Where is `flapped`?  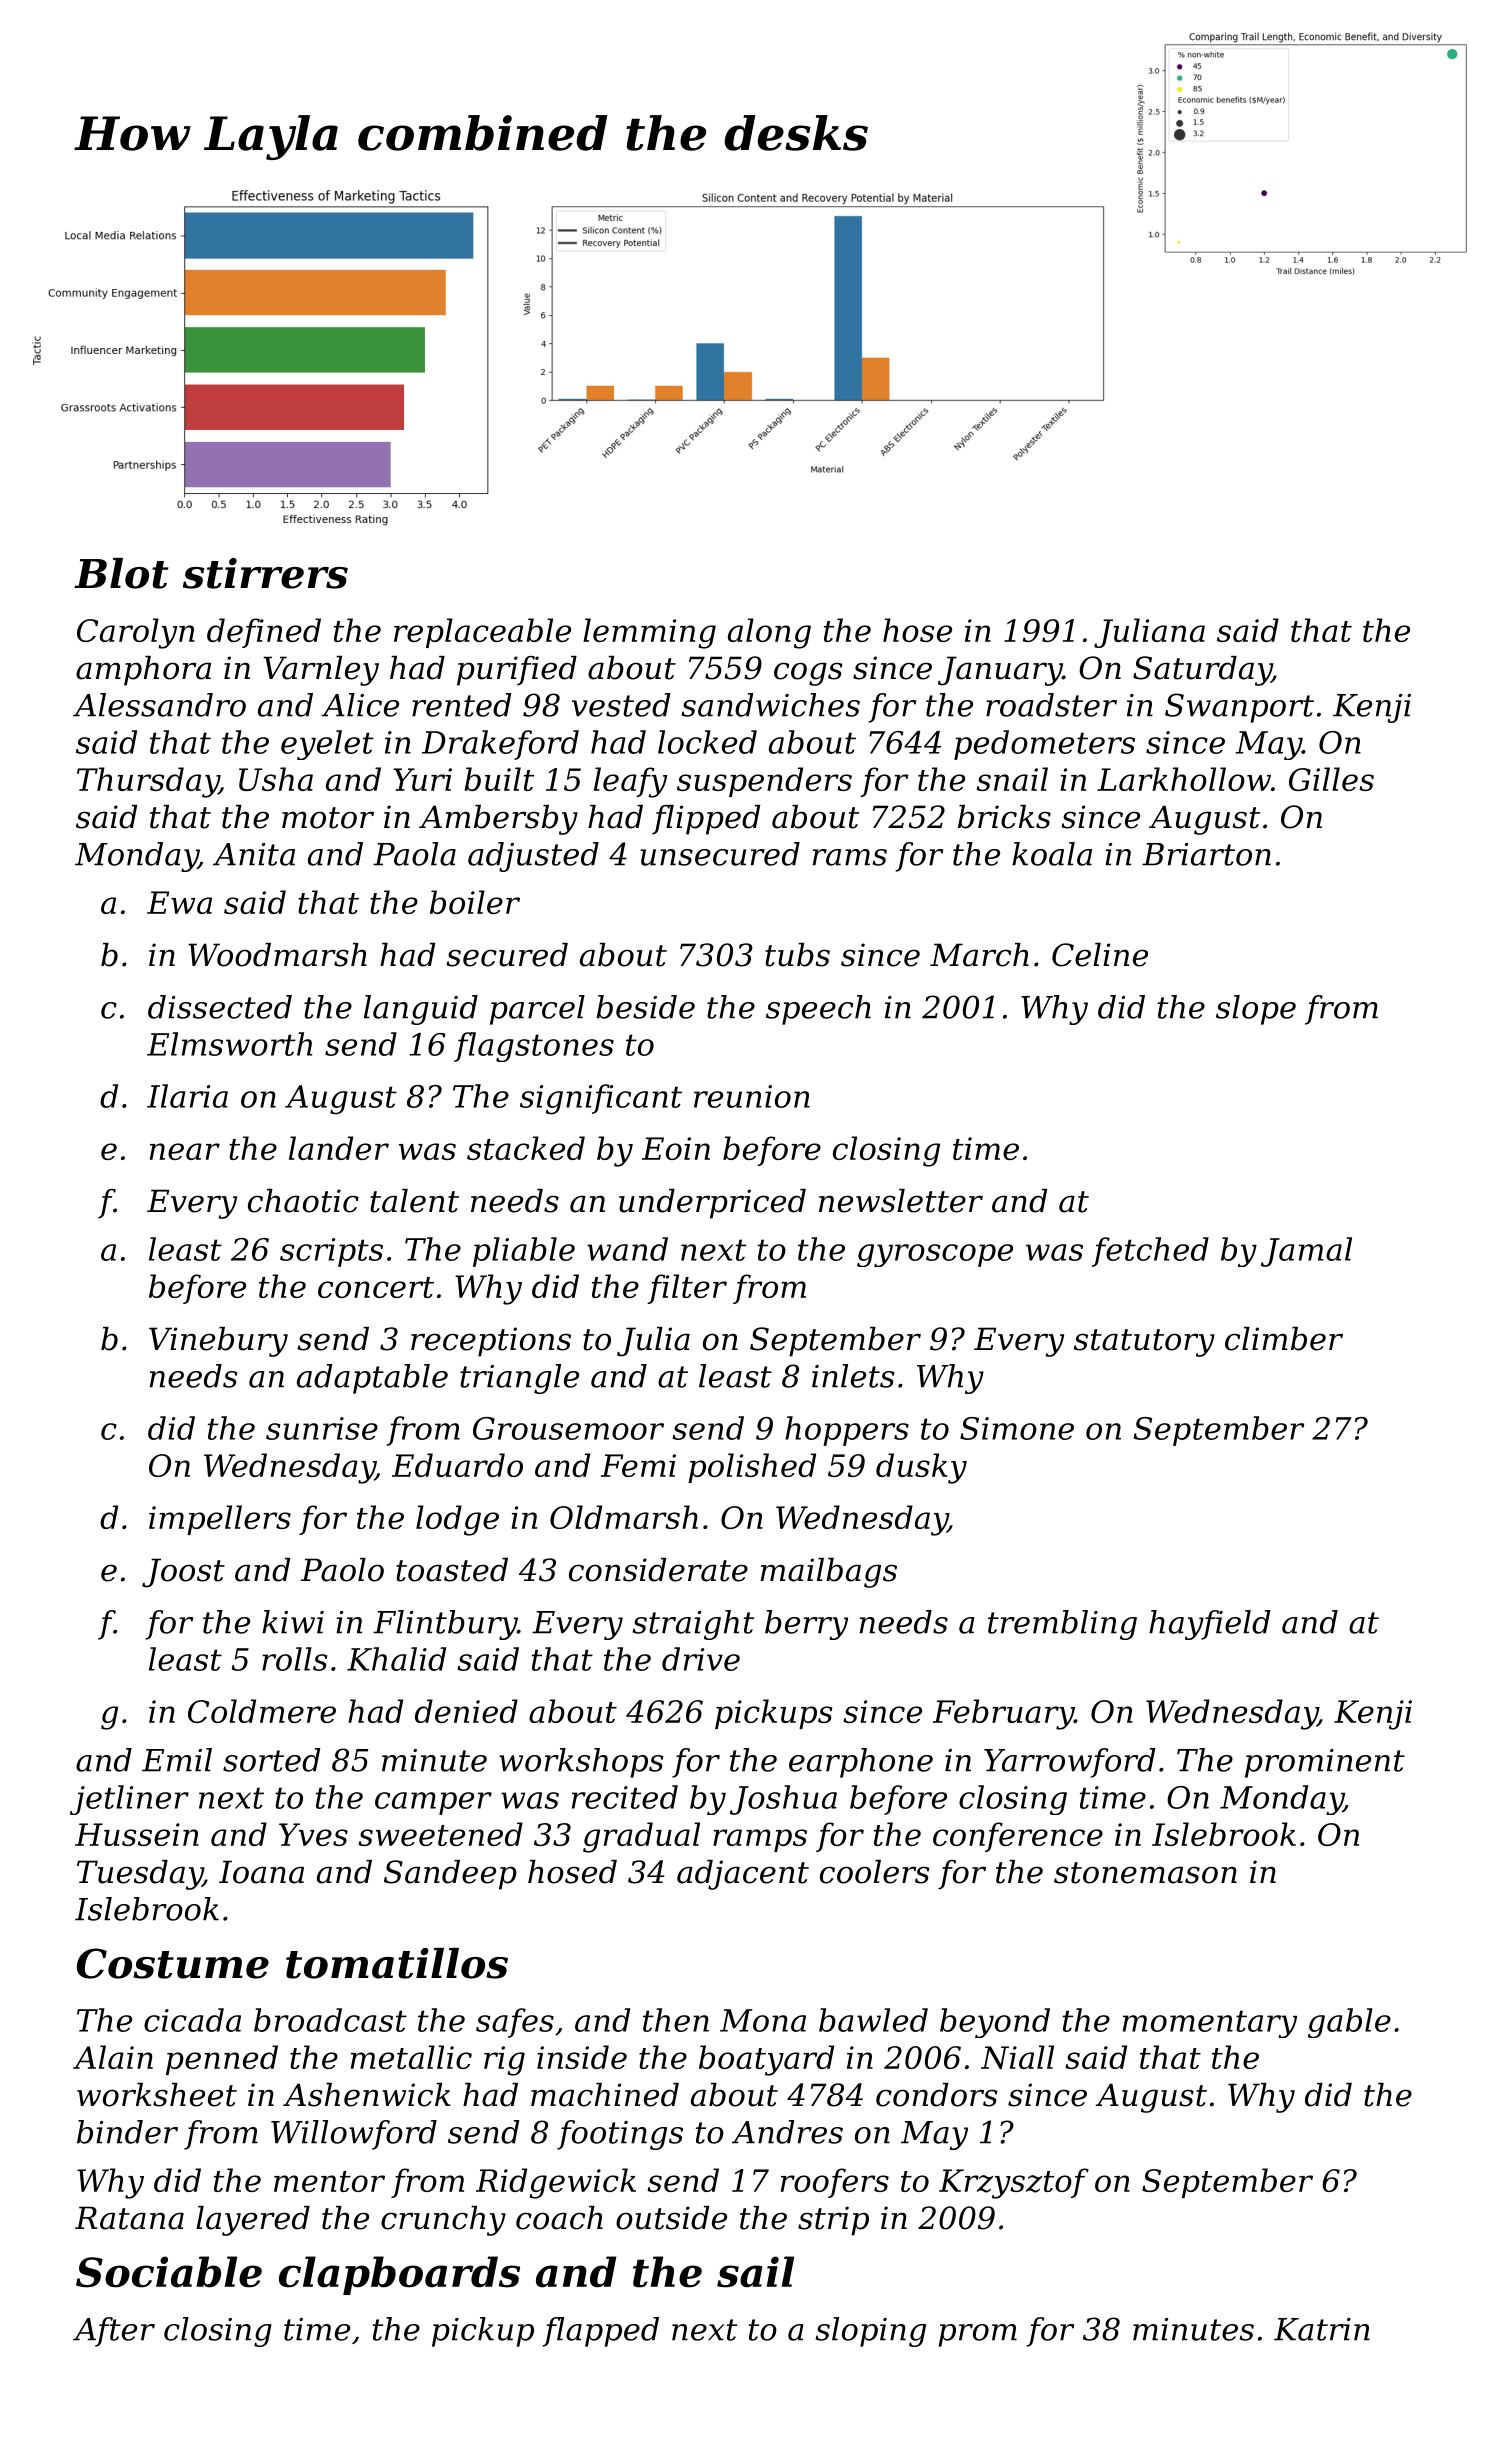
flapped is located at coordinates (601, 2332).
